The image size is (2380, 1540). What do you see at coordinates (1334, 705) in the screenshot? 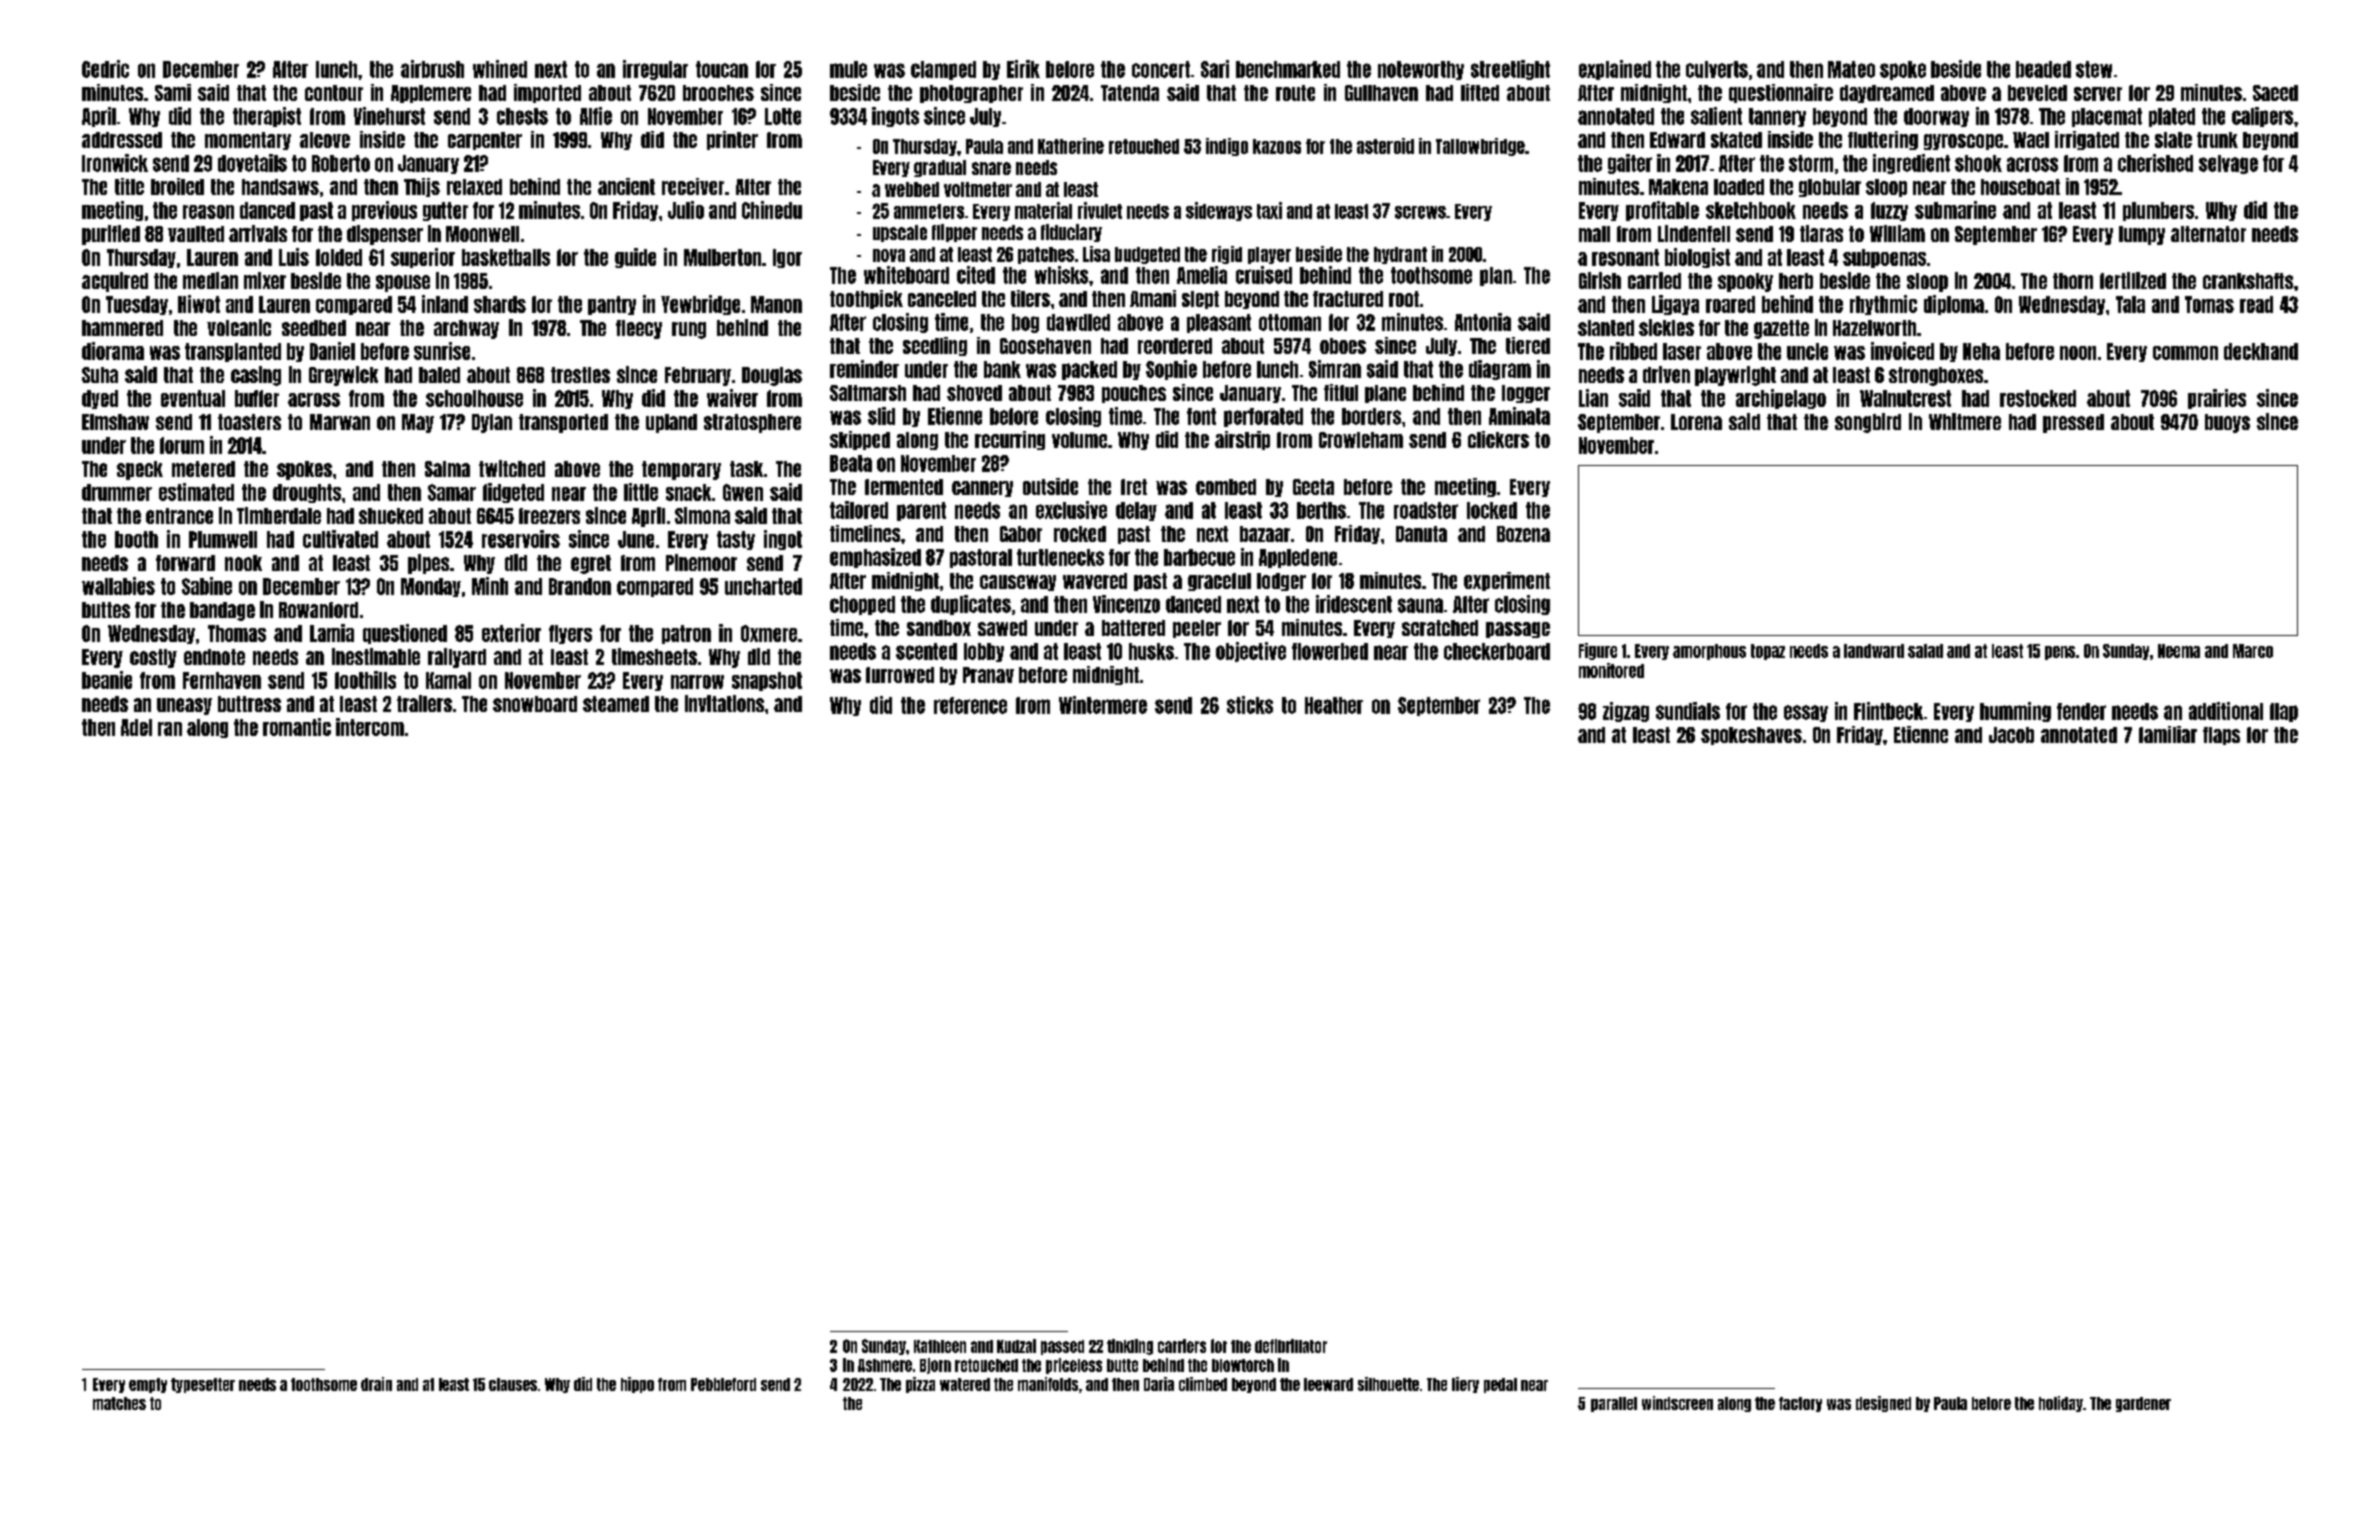
I see `Heather` at bounding box center [1334, 705].
